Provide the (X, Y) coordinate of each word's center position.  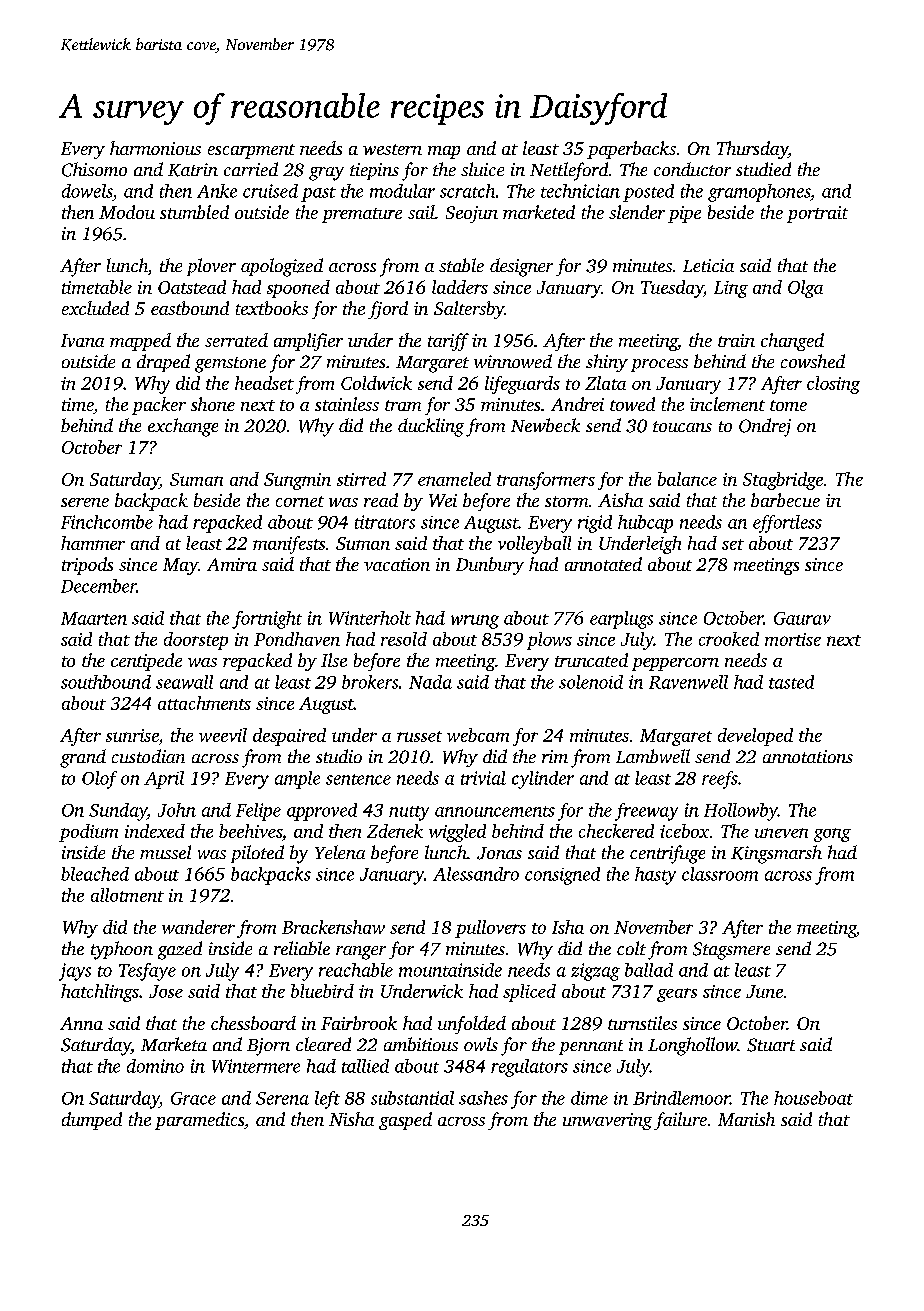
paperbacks (631, 150)
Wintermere (256, 1066)
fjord (388, 310)
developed (755, 737)
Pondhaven (297, 639)
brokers (370, 682)
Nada (430, 682)
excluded (95, 308)
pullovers (490, 929)
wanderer (198, 927)
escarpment (251, 151)
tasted (791, 682)
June (764, 991)
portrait (817, 214)
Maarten (94, 618)
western (392, 149)
